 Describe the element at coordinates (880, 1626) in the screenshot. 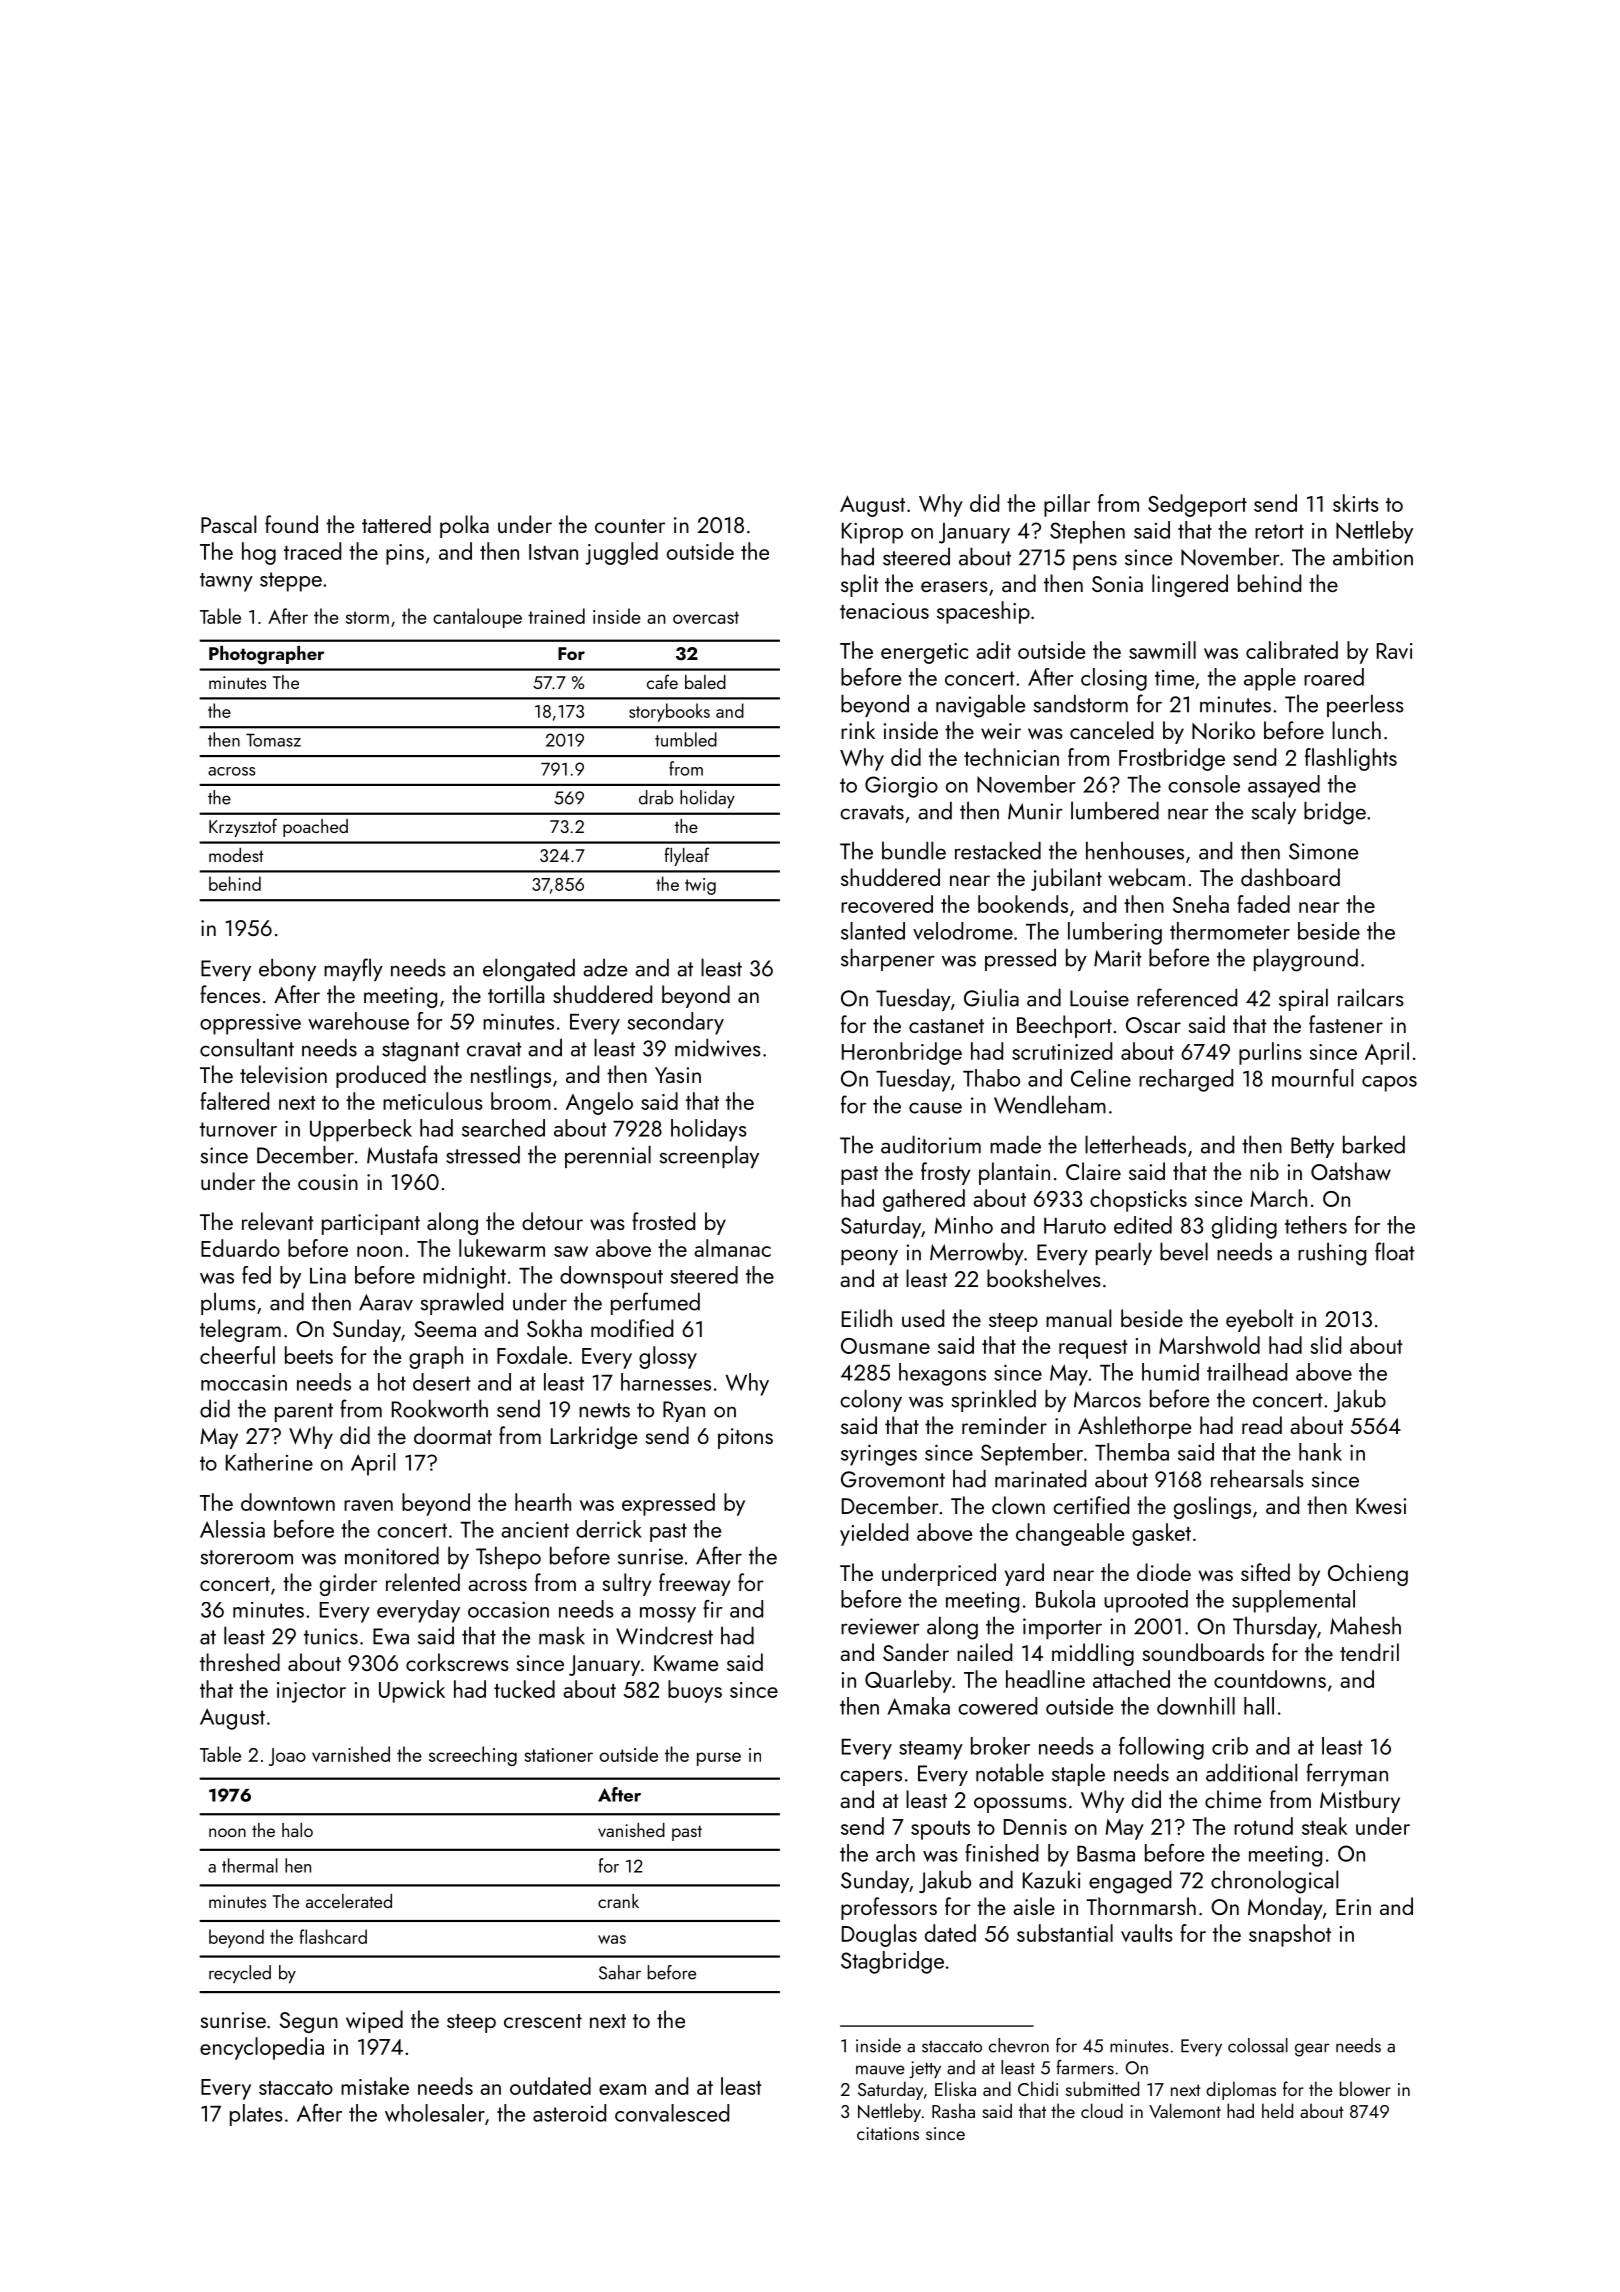

I see `reviewer` at that location.
